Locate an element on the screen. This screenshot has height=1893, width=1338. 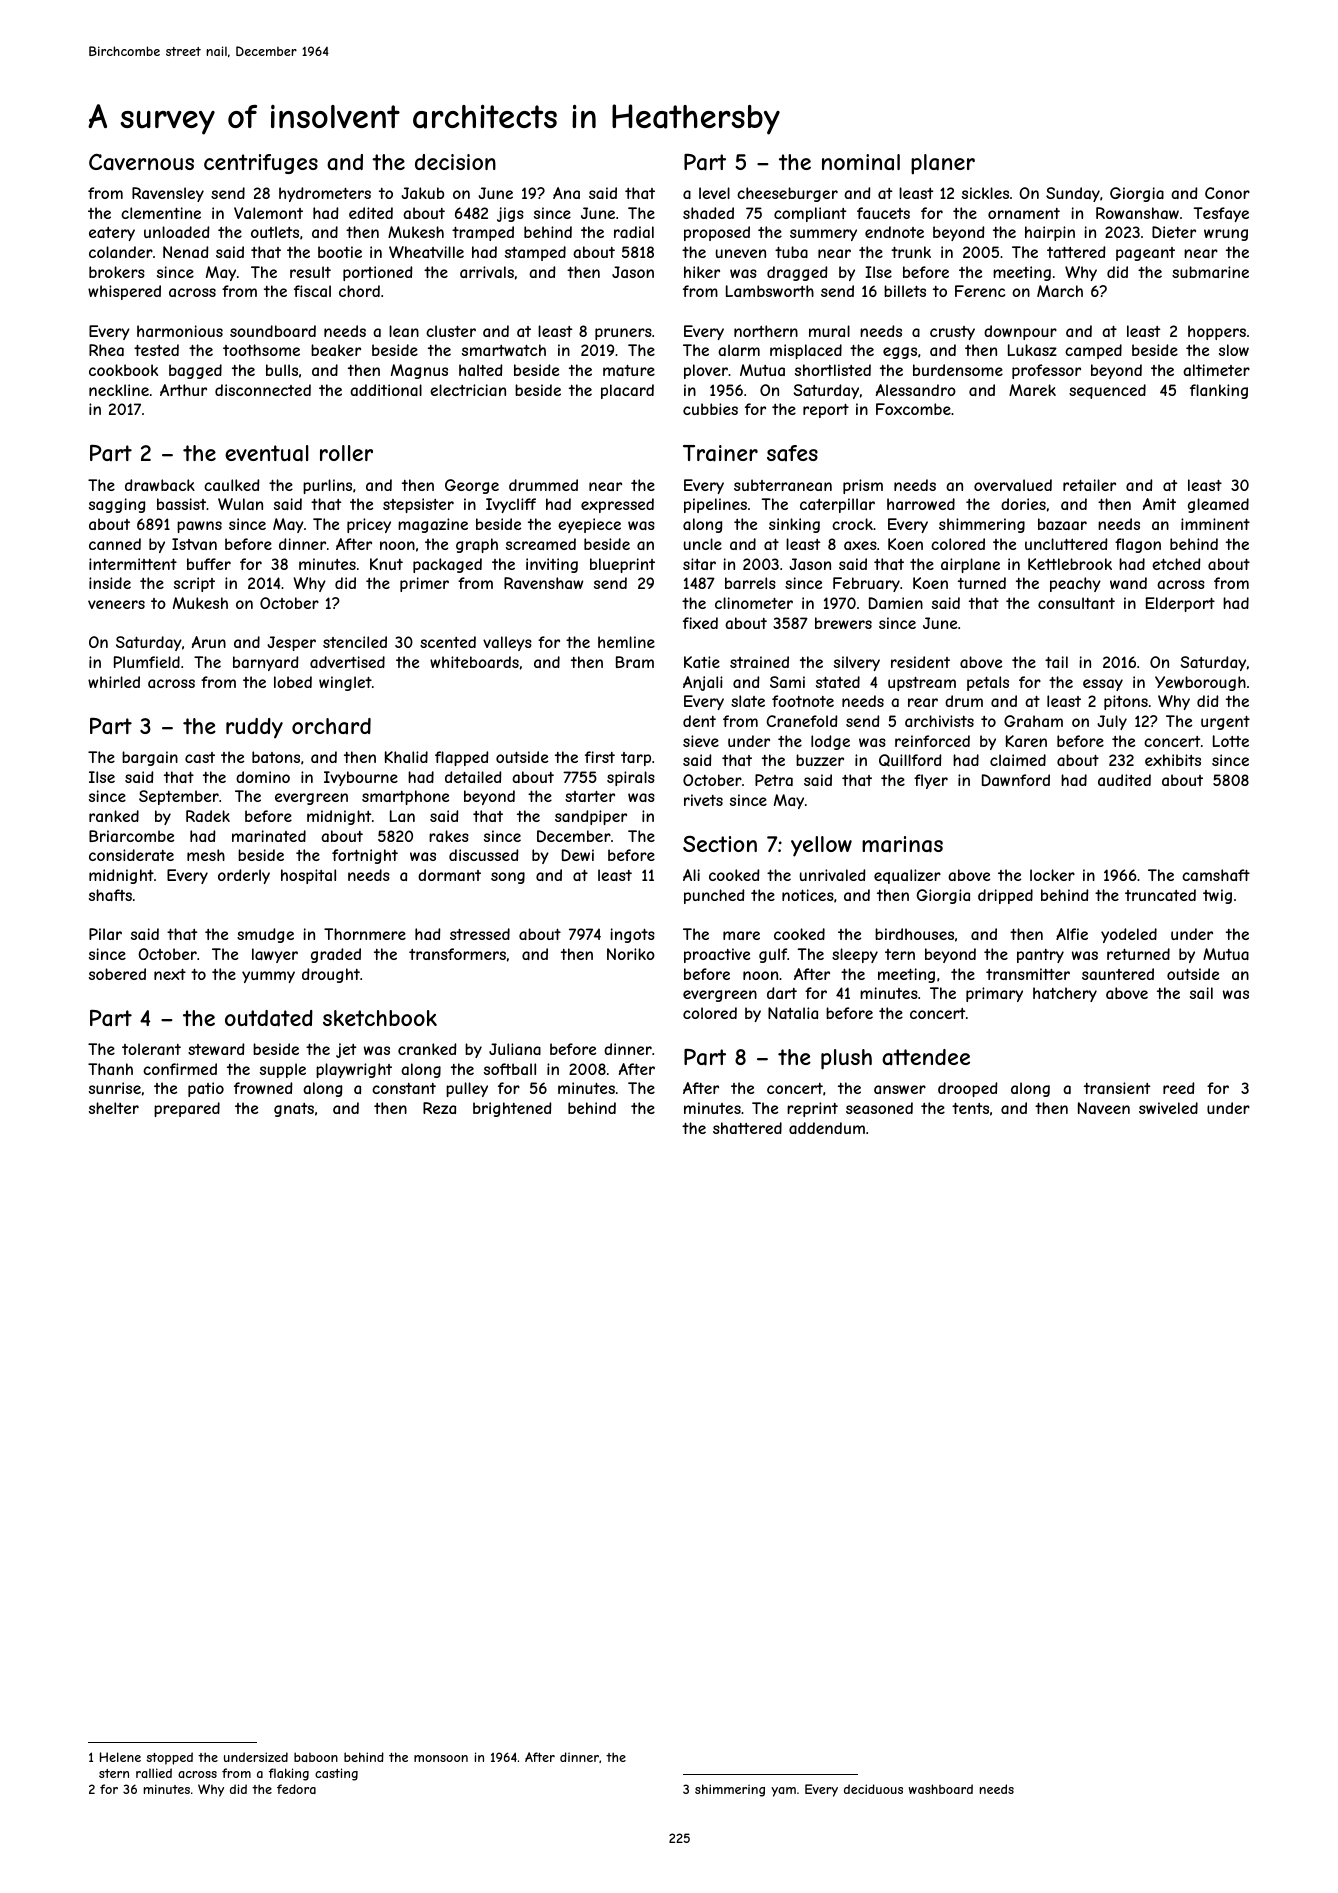
pulley is located at coordinates (467, 1089).
